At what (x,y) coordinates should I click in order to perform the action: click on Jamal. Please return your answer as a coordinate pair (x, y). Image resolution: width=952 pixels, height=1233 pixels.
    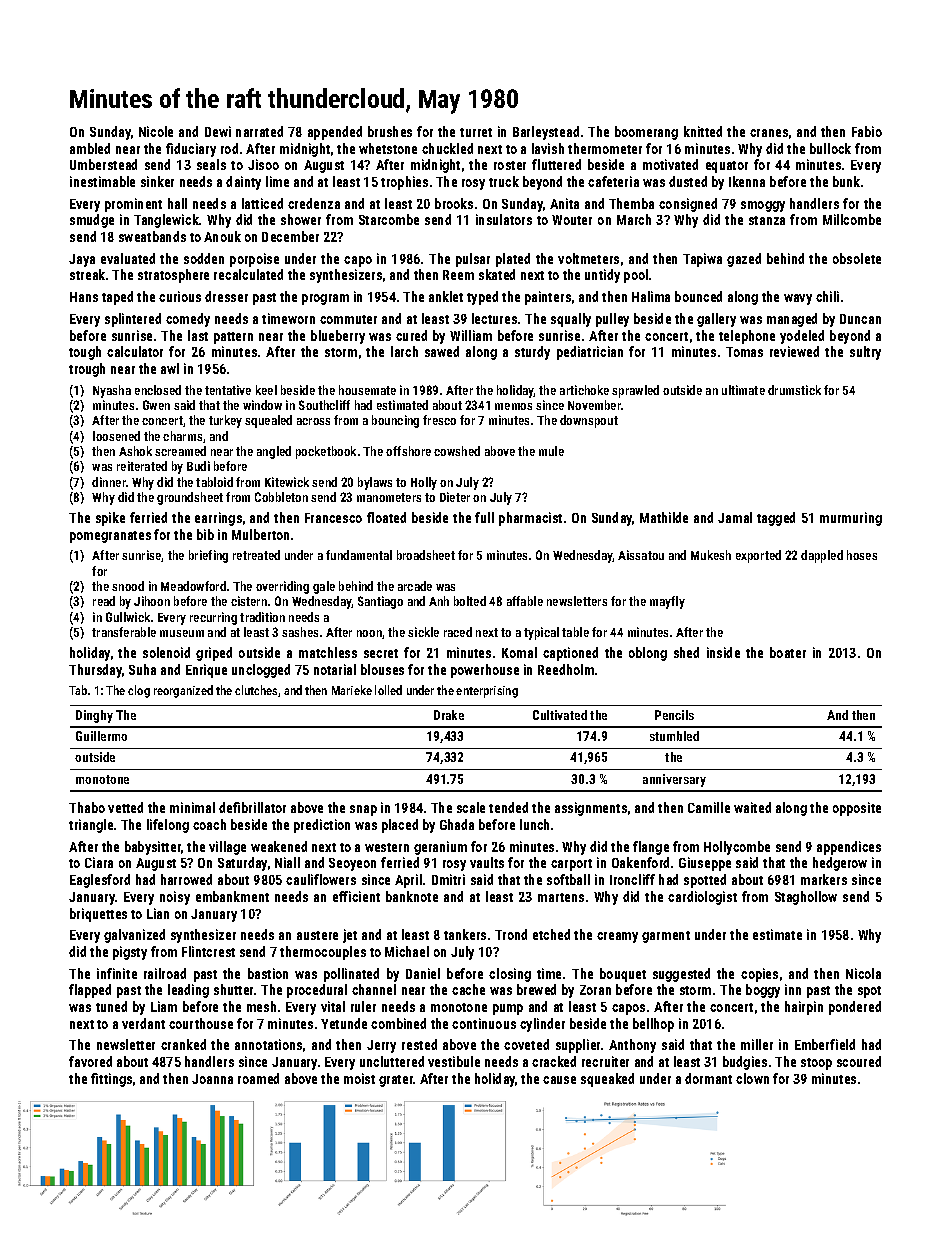
    Looking at the image, I should click on (735, 517).
